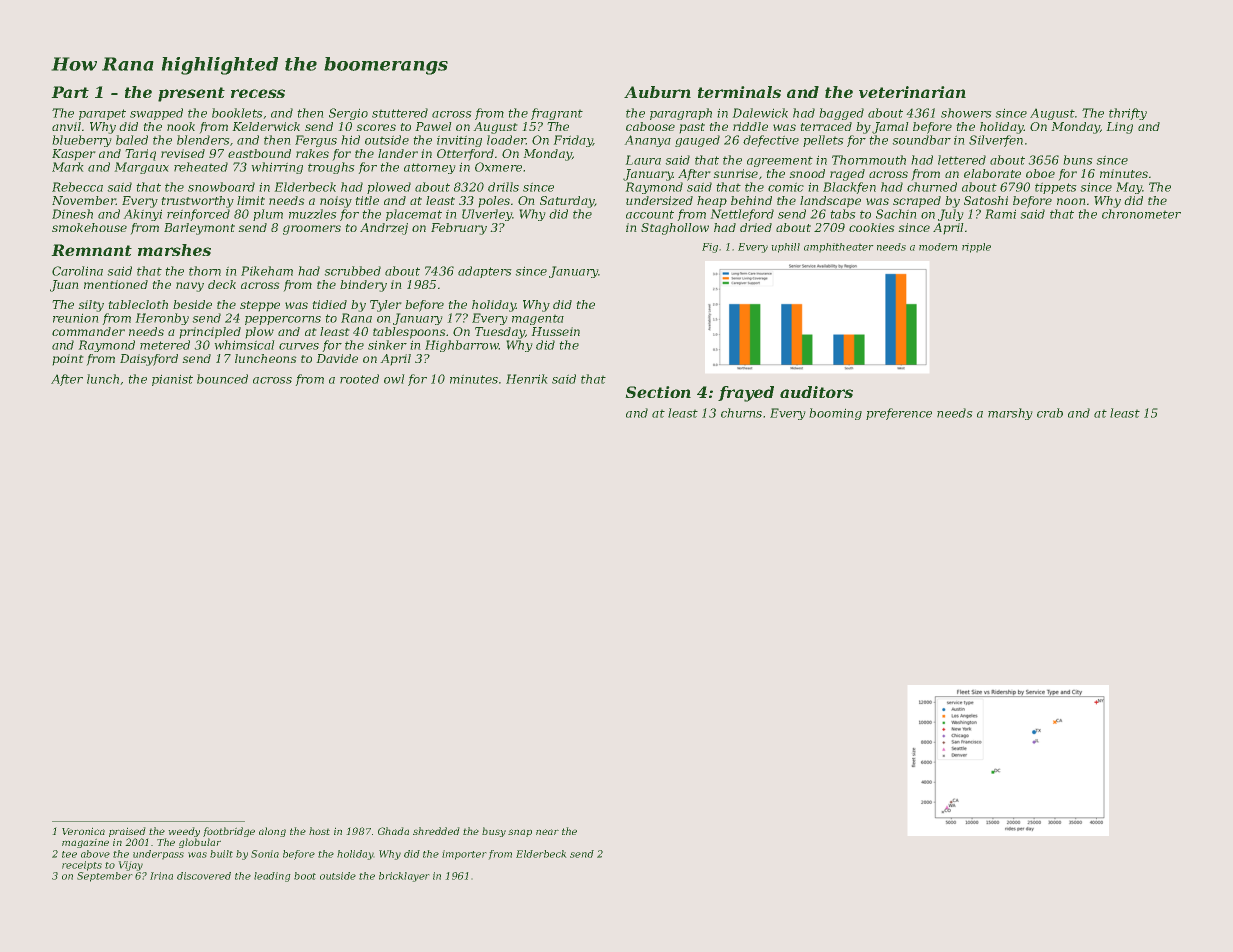 This image has height=952, width=1233. I want to click on chronometer, so click(1141, 214).
